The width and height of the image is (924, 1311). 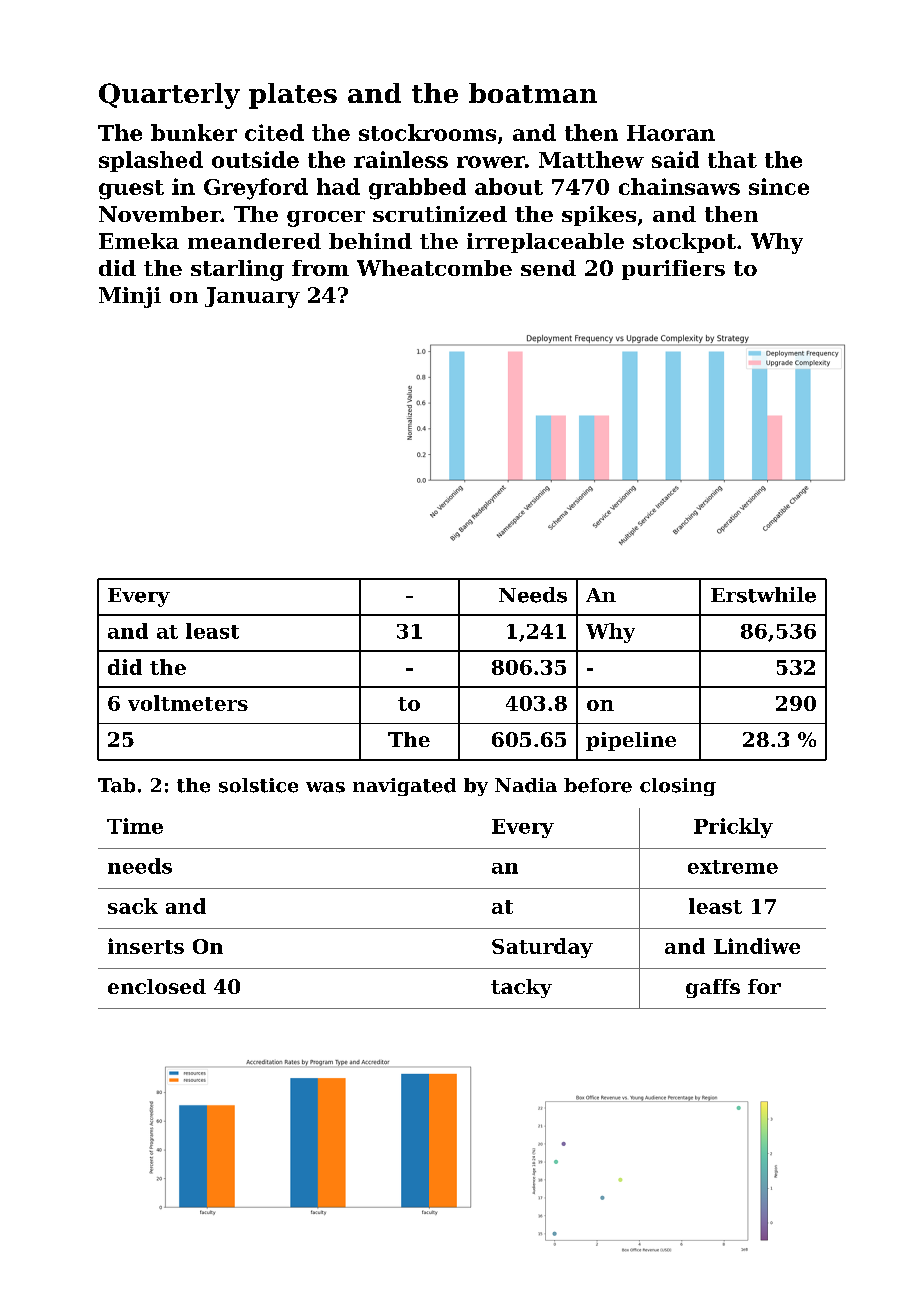 What do you see at coordinates (678, 787) in the image?
I see `closing` at bounding box center [678, 787].
